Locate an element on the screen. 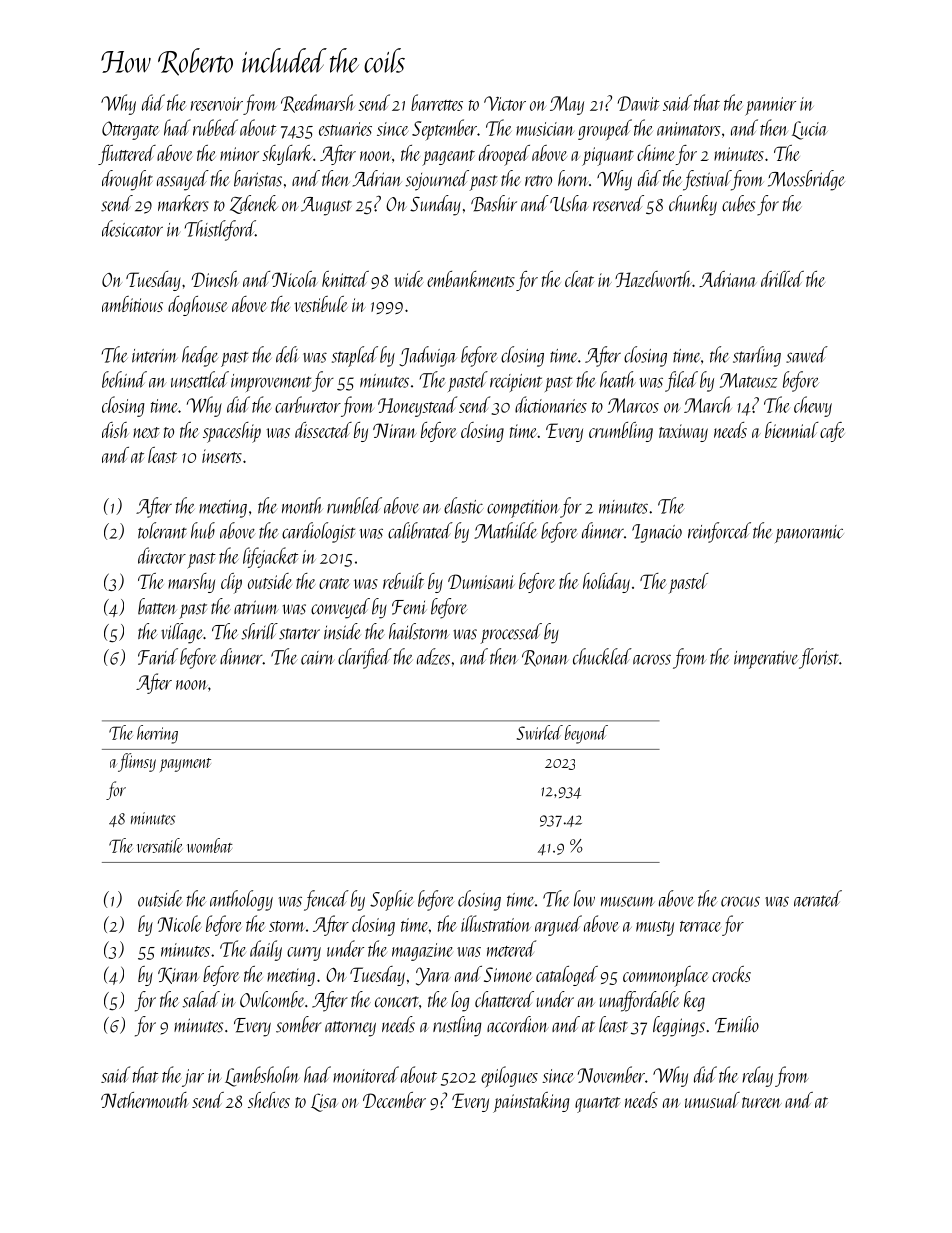 Image resolution: width=952 pixels, height=1233 pixels. Swirled is located at coordinates (540, 732).
